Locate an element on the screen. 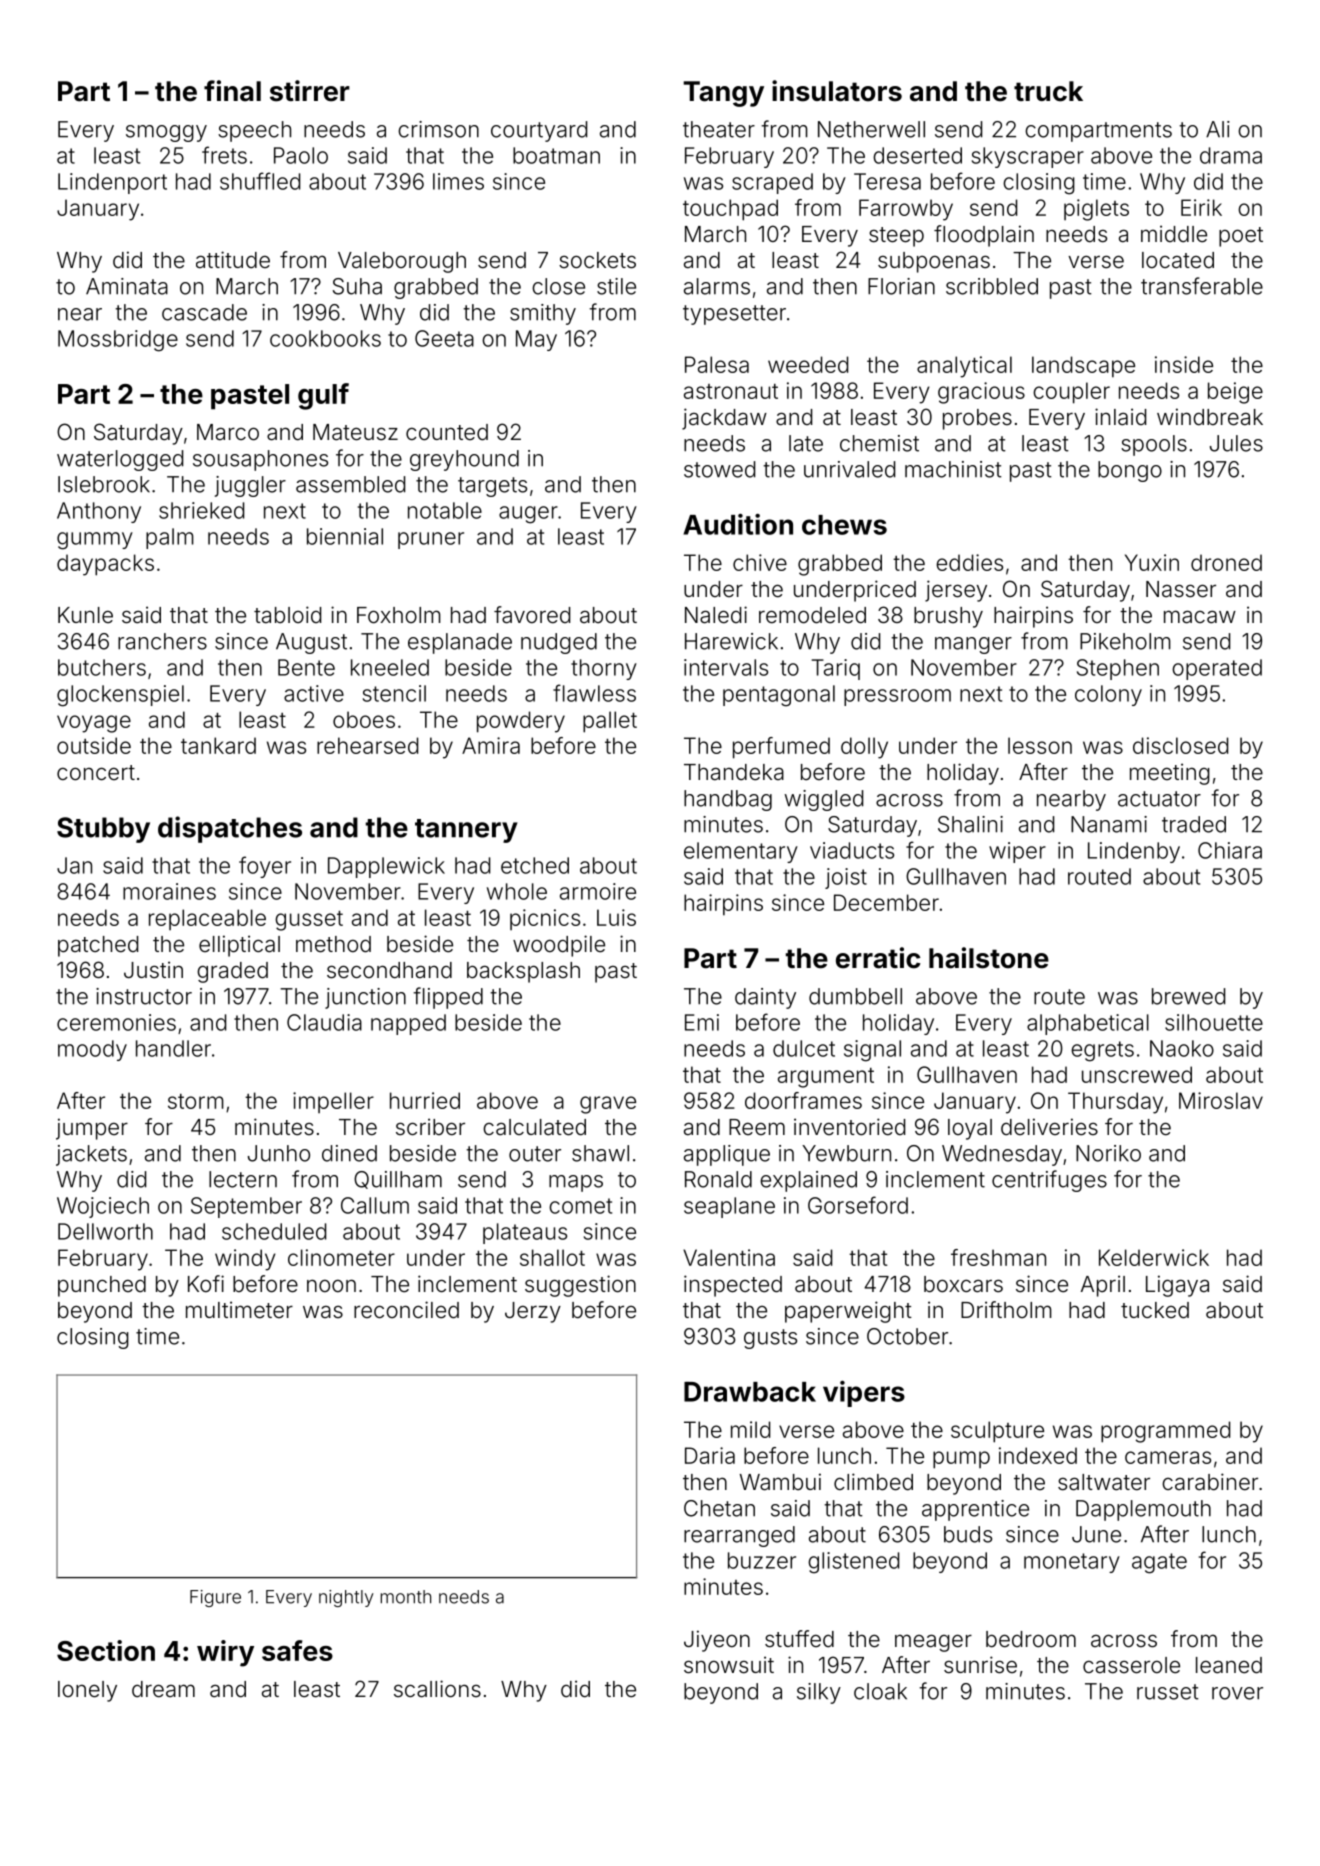 The height and width of the screenshot is (1866, 1320). lonely is located at coordinates (87, 1691).
